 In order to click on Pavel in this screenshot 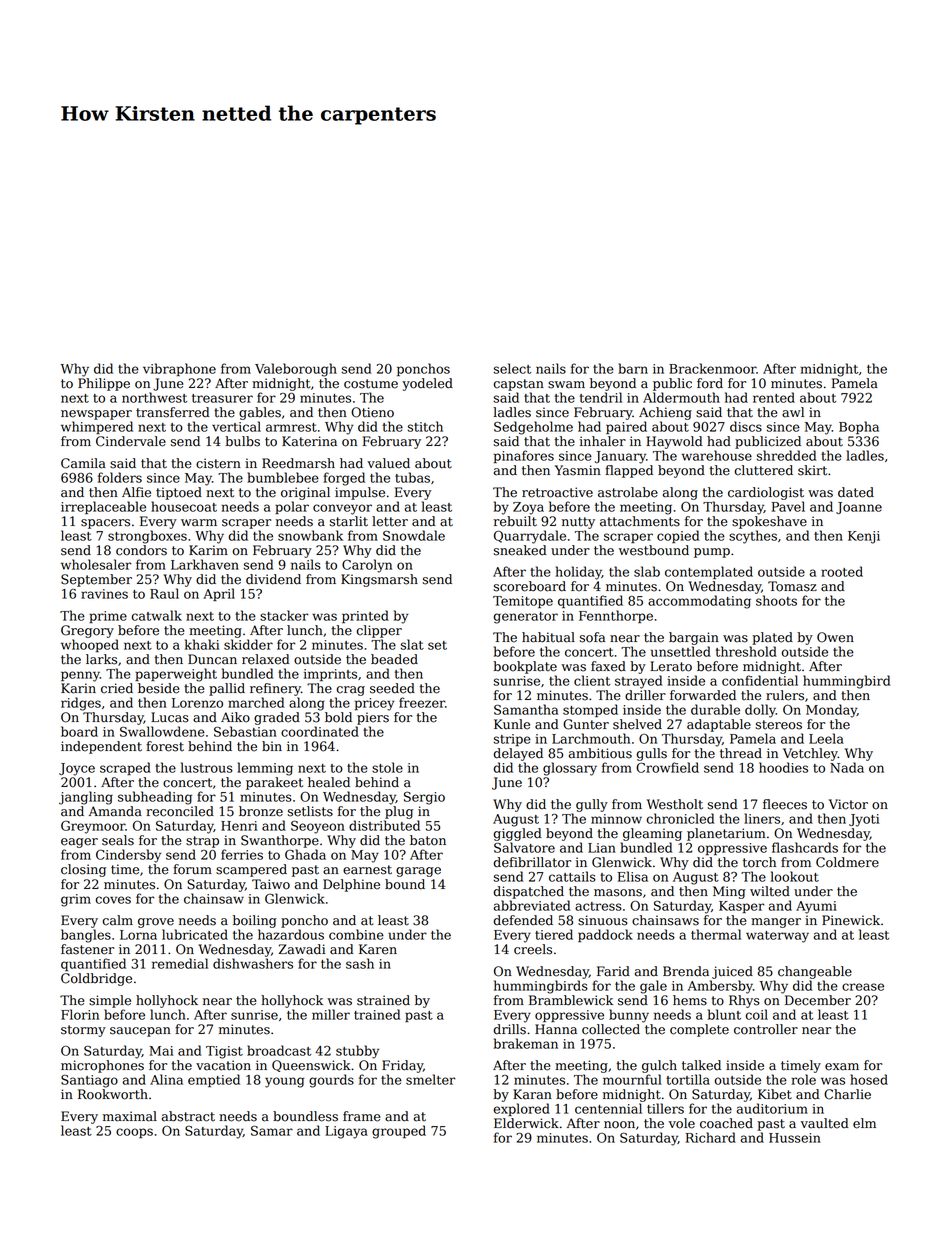, I will do `click(788, 506)`.
